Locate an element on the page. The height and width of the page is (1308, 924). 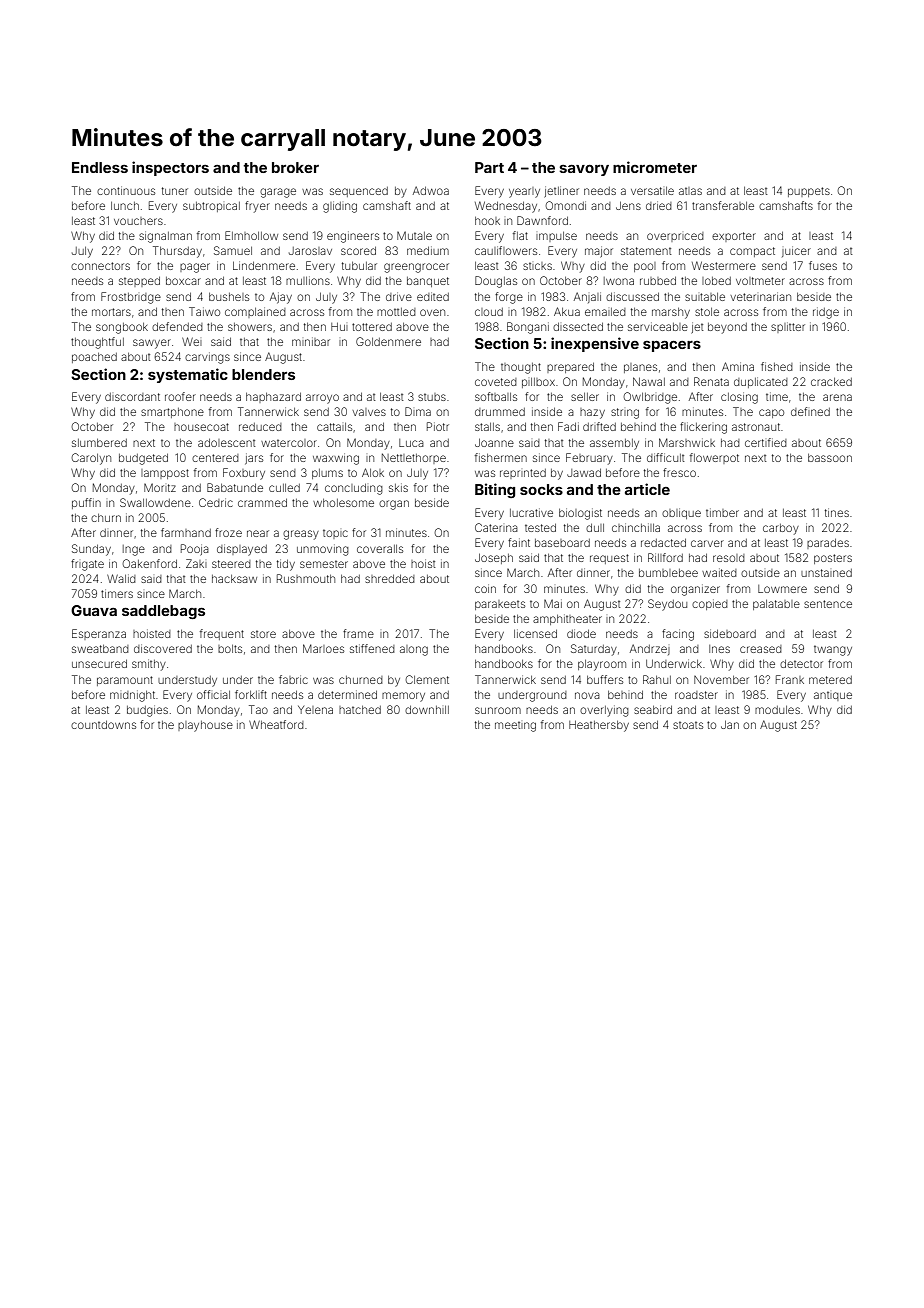
reduced is located at coordinates (260, 427).
